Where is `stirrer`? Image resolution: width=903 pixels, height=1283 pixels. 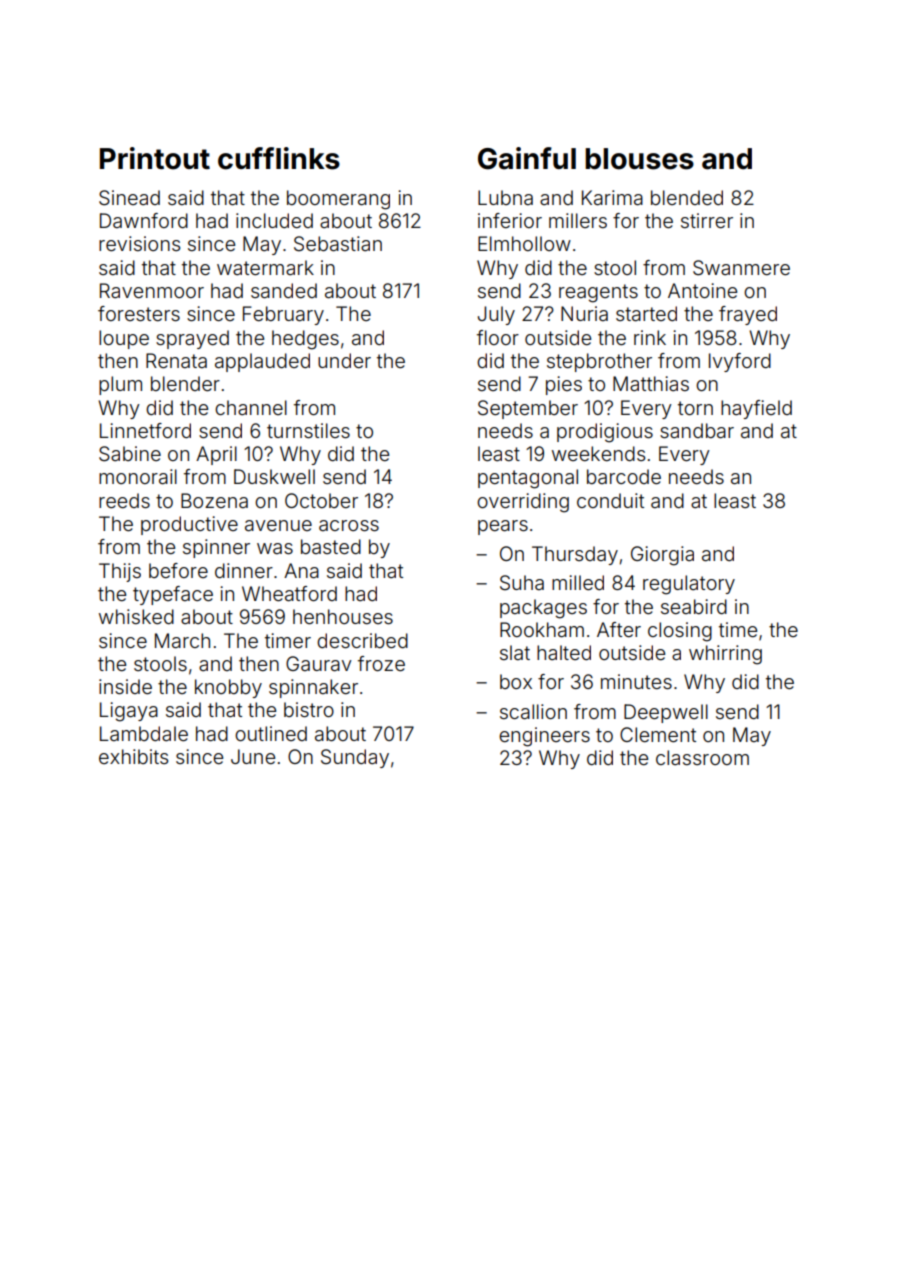
stirrer is located at coordinates (707, 220).
